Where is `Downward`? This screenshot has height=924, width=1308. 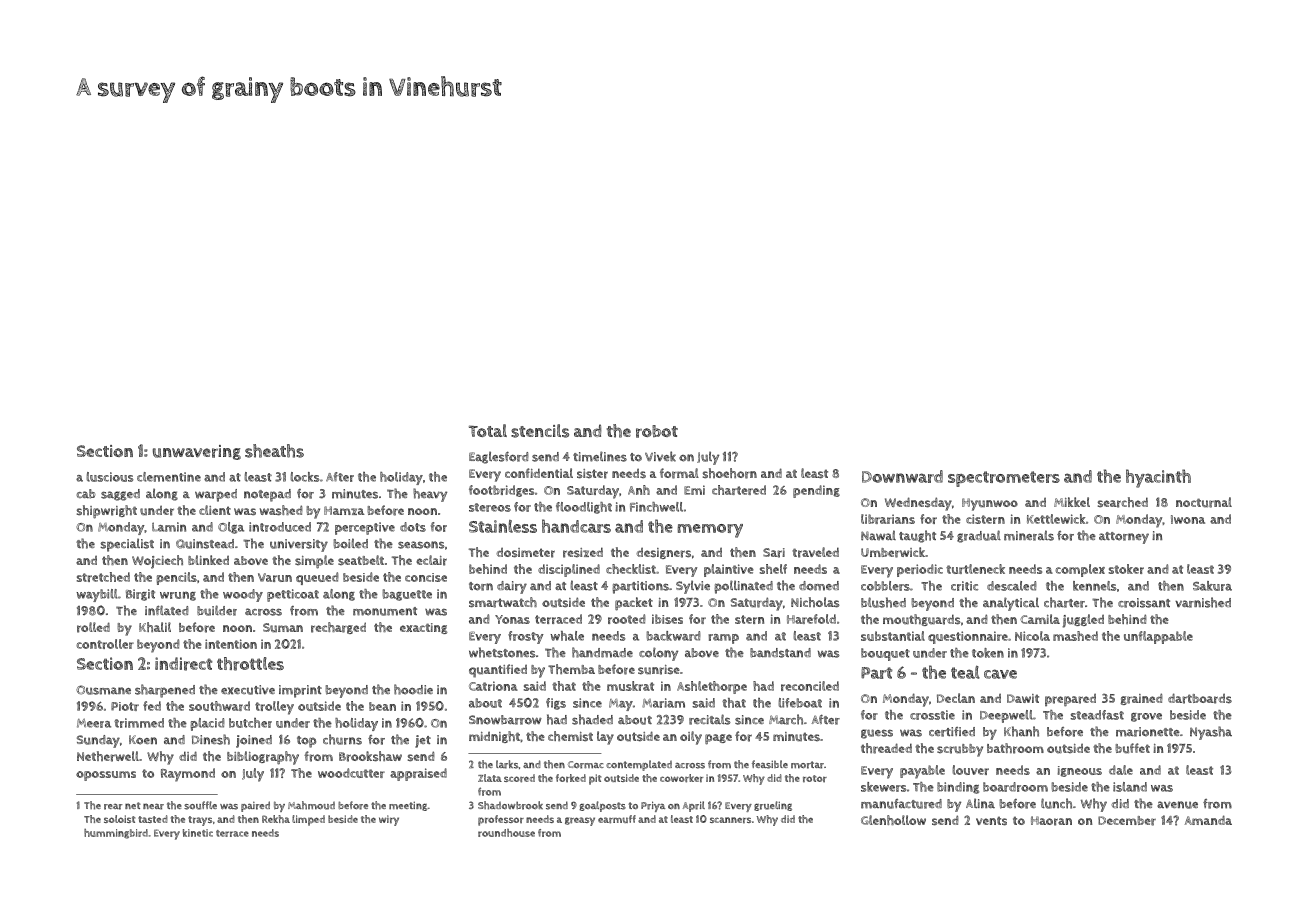
Downward is located at coordinates (902, 476).
